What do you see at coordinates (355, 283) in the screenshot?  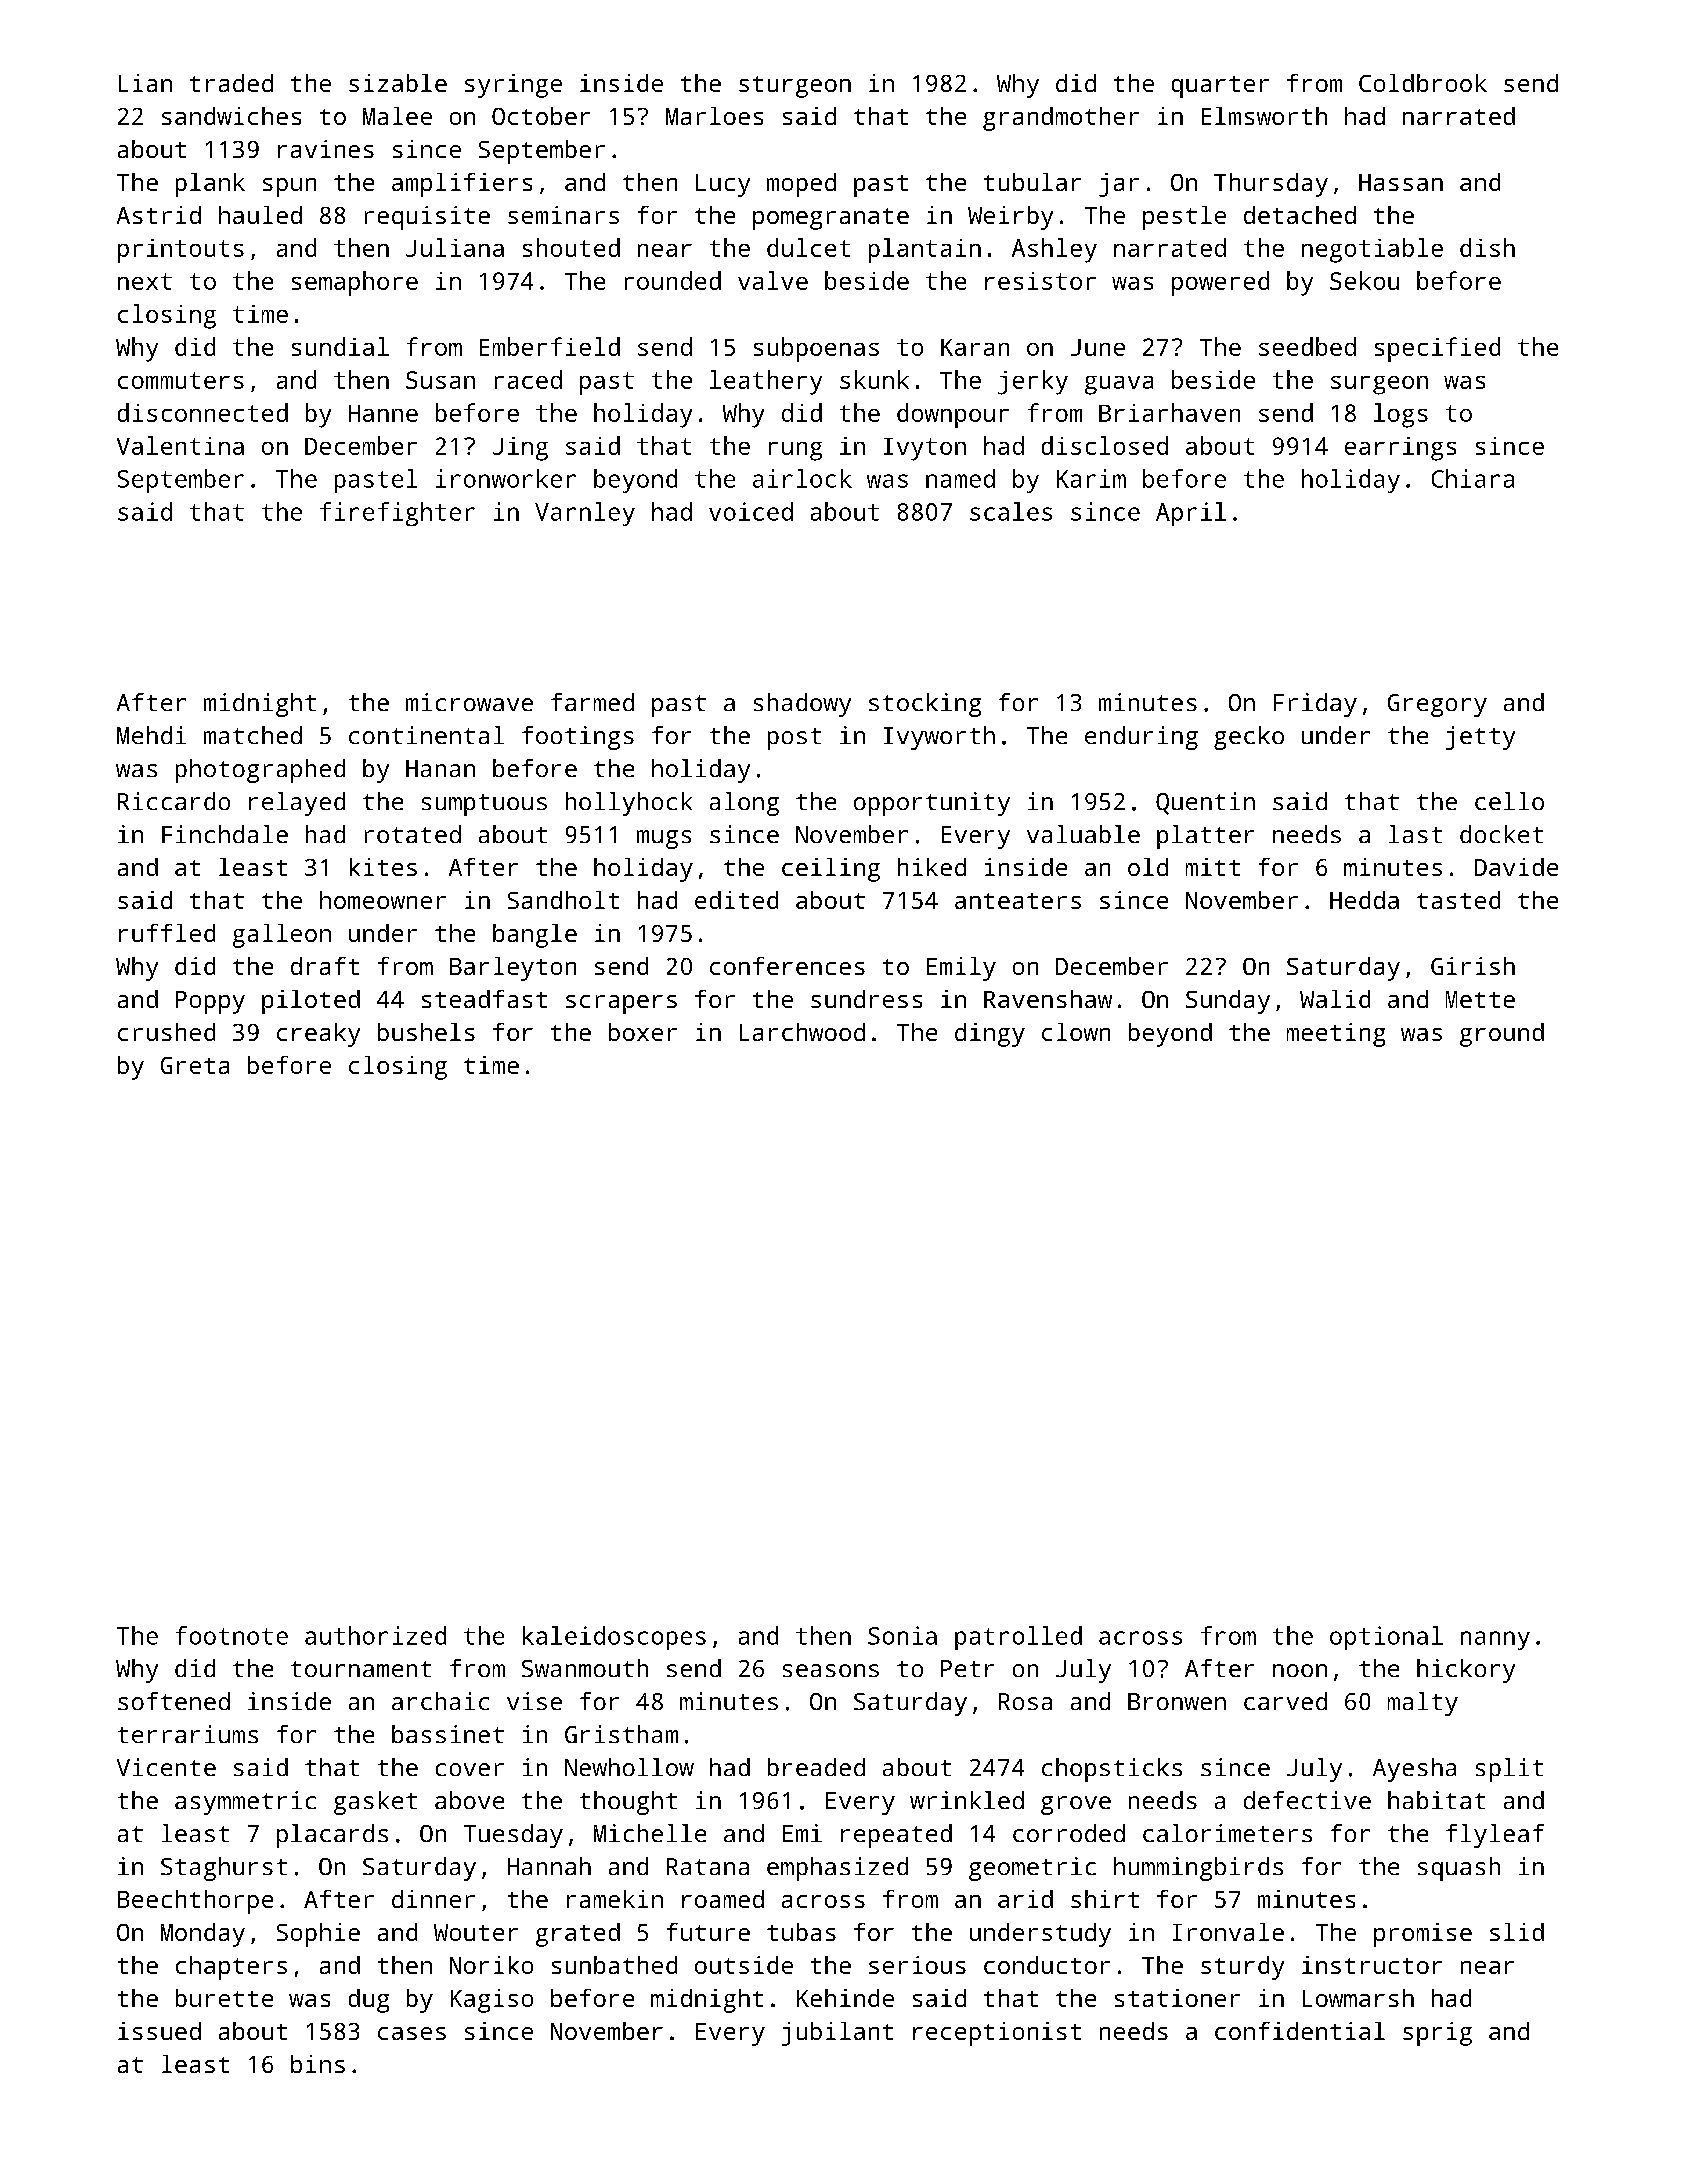 I see `semaphore` at bounding box center [355, 283].
